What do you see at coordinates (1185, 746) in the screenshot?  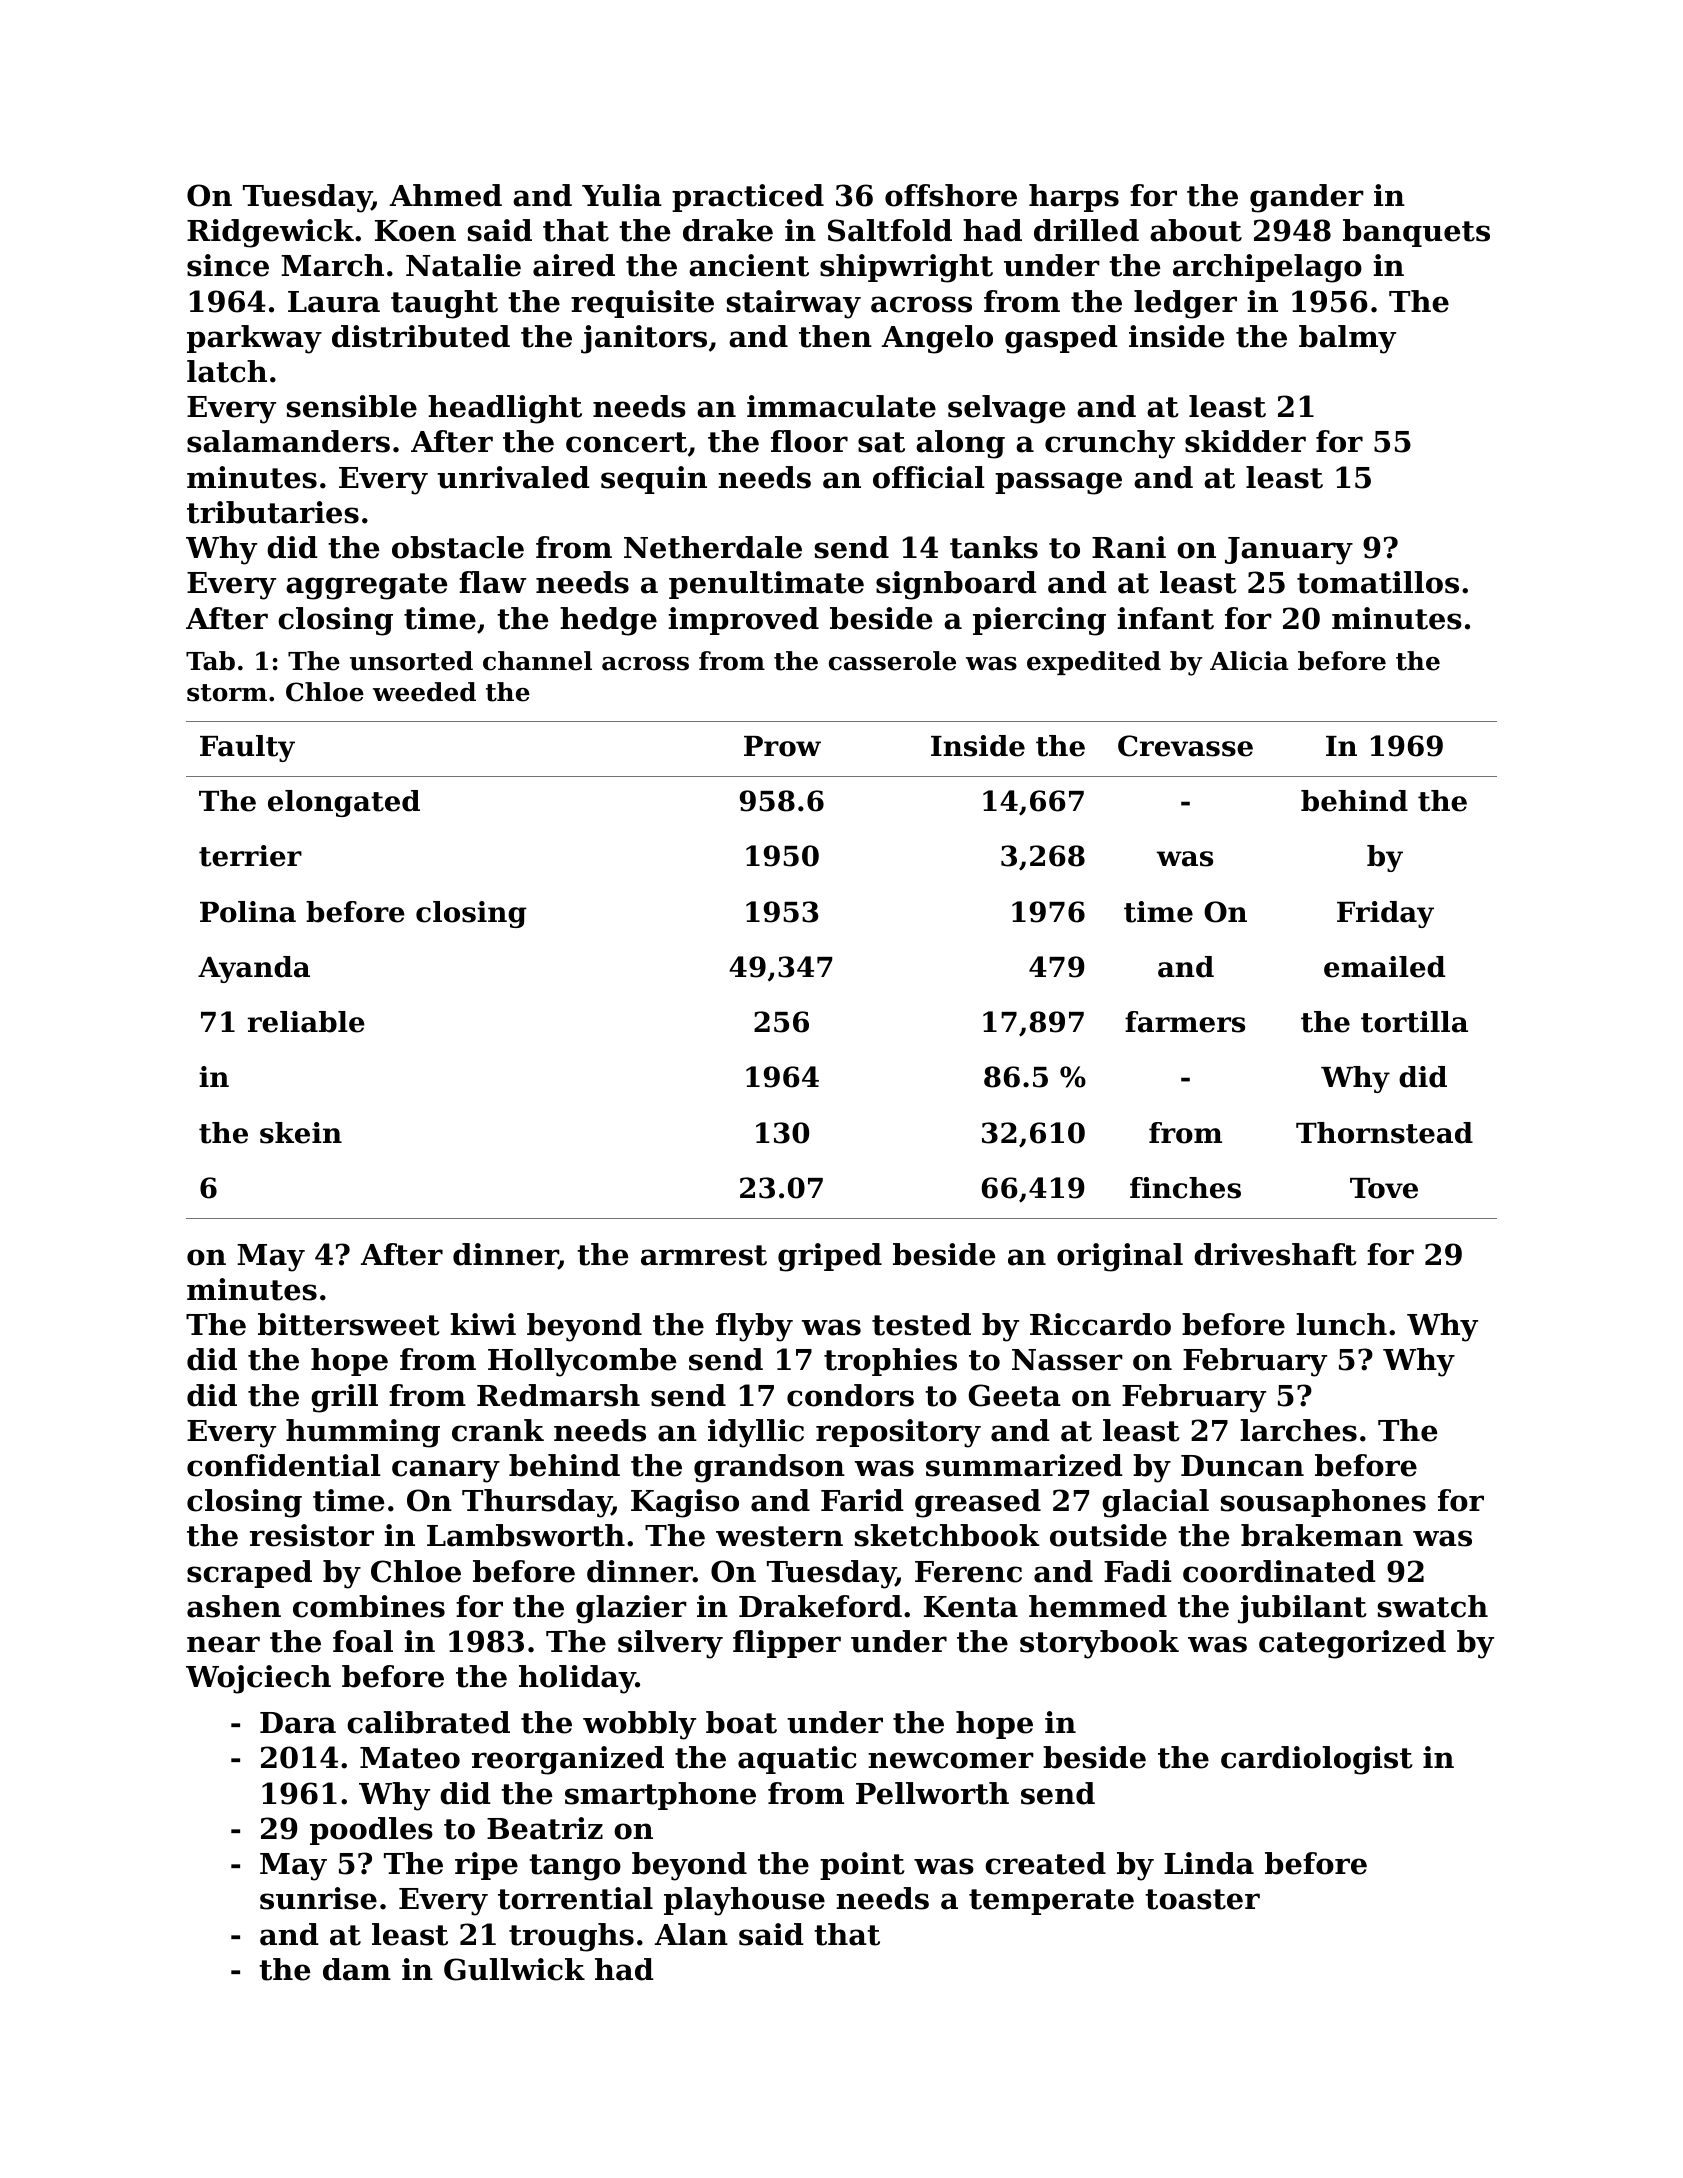 I see `Crevasse` at bounding box center [1185, 746].
